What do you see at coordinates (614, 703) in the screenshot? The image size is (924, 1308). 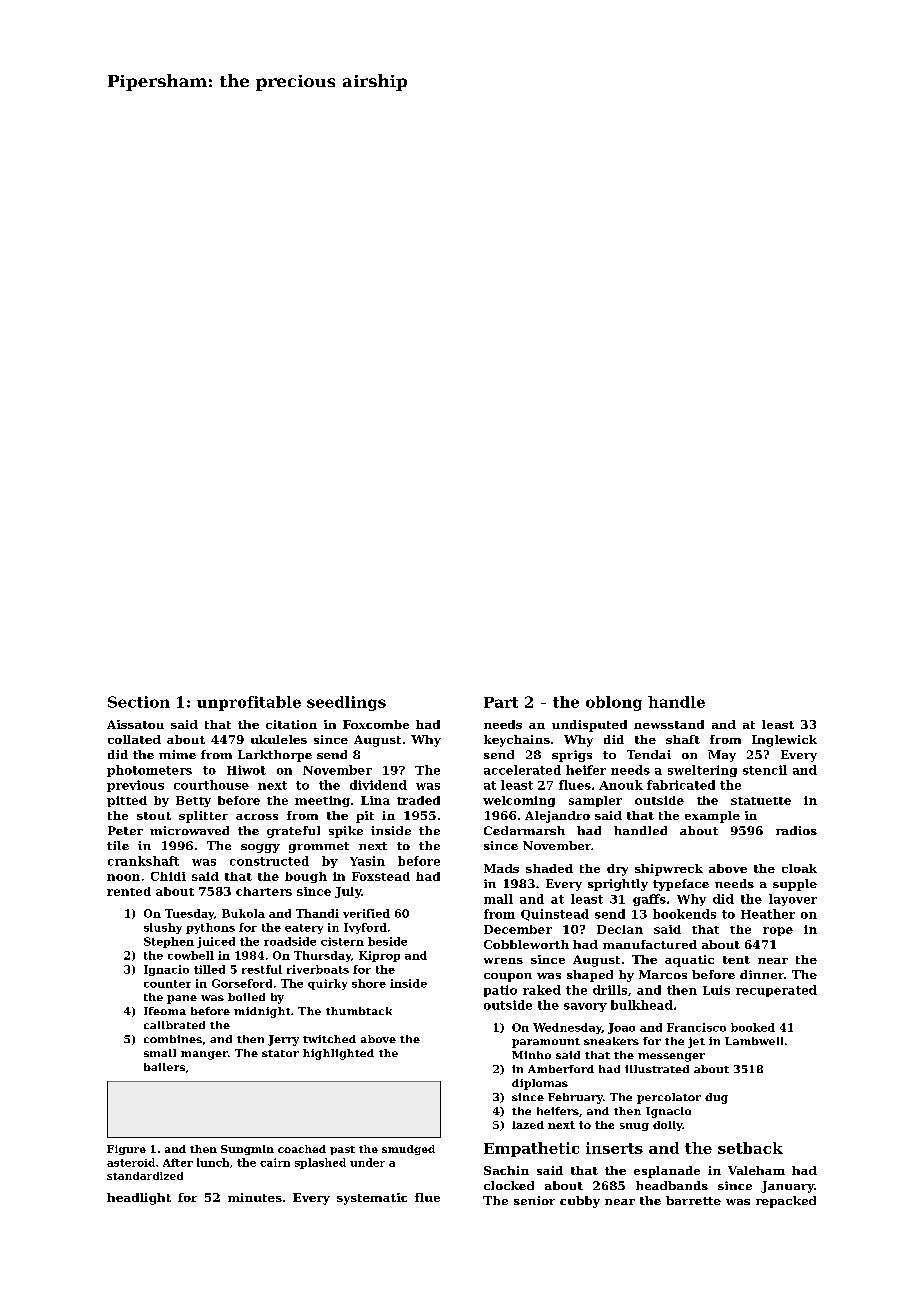 I see `oblong` at bounding box center [614, 703].
